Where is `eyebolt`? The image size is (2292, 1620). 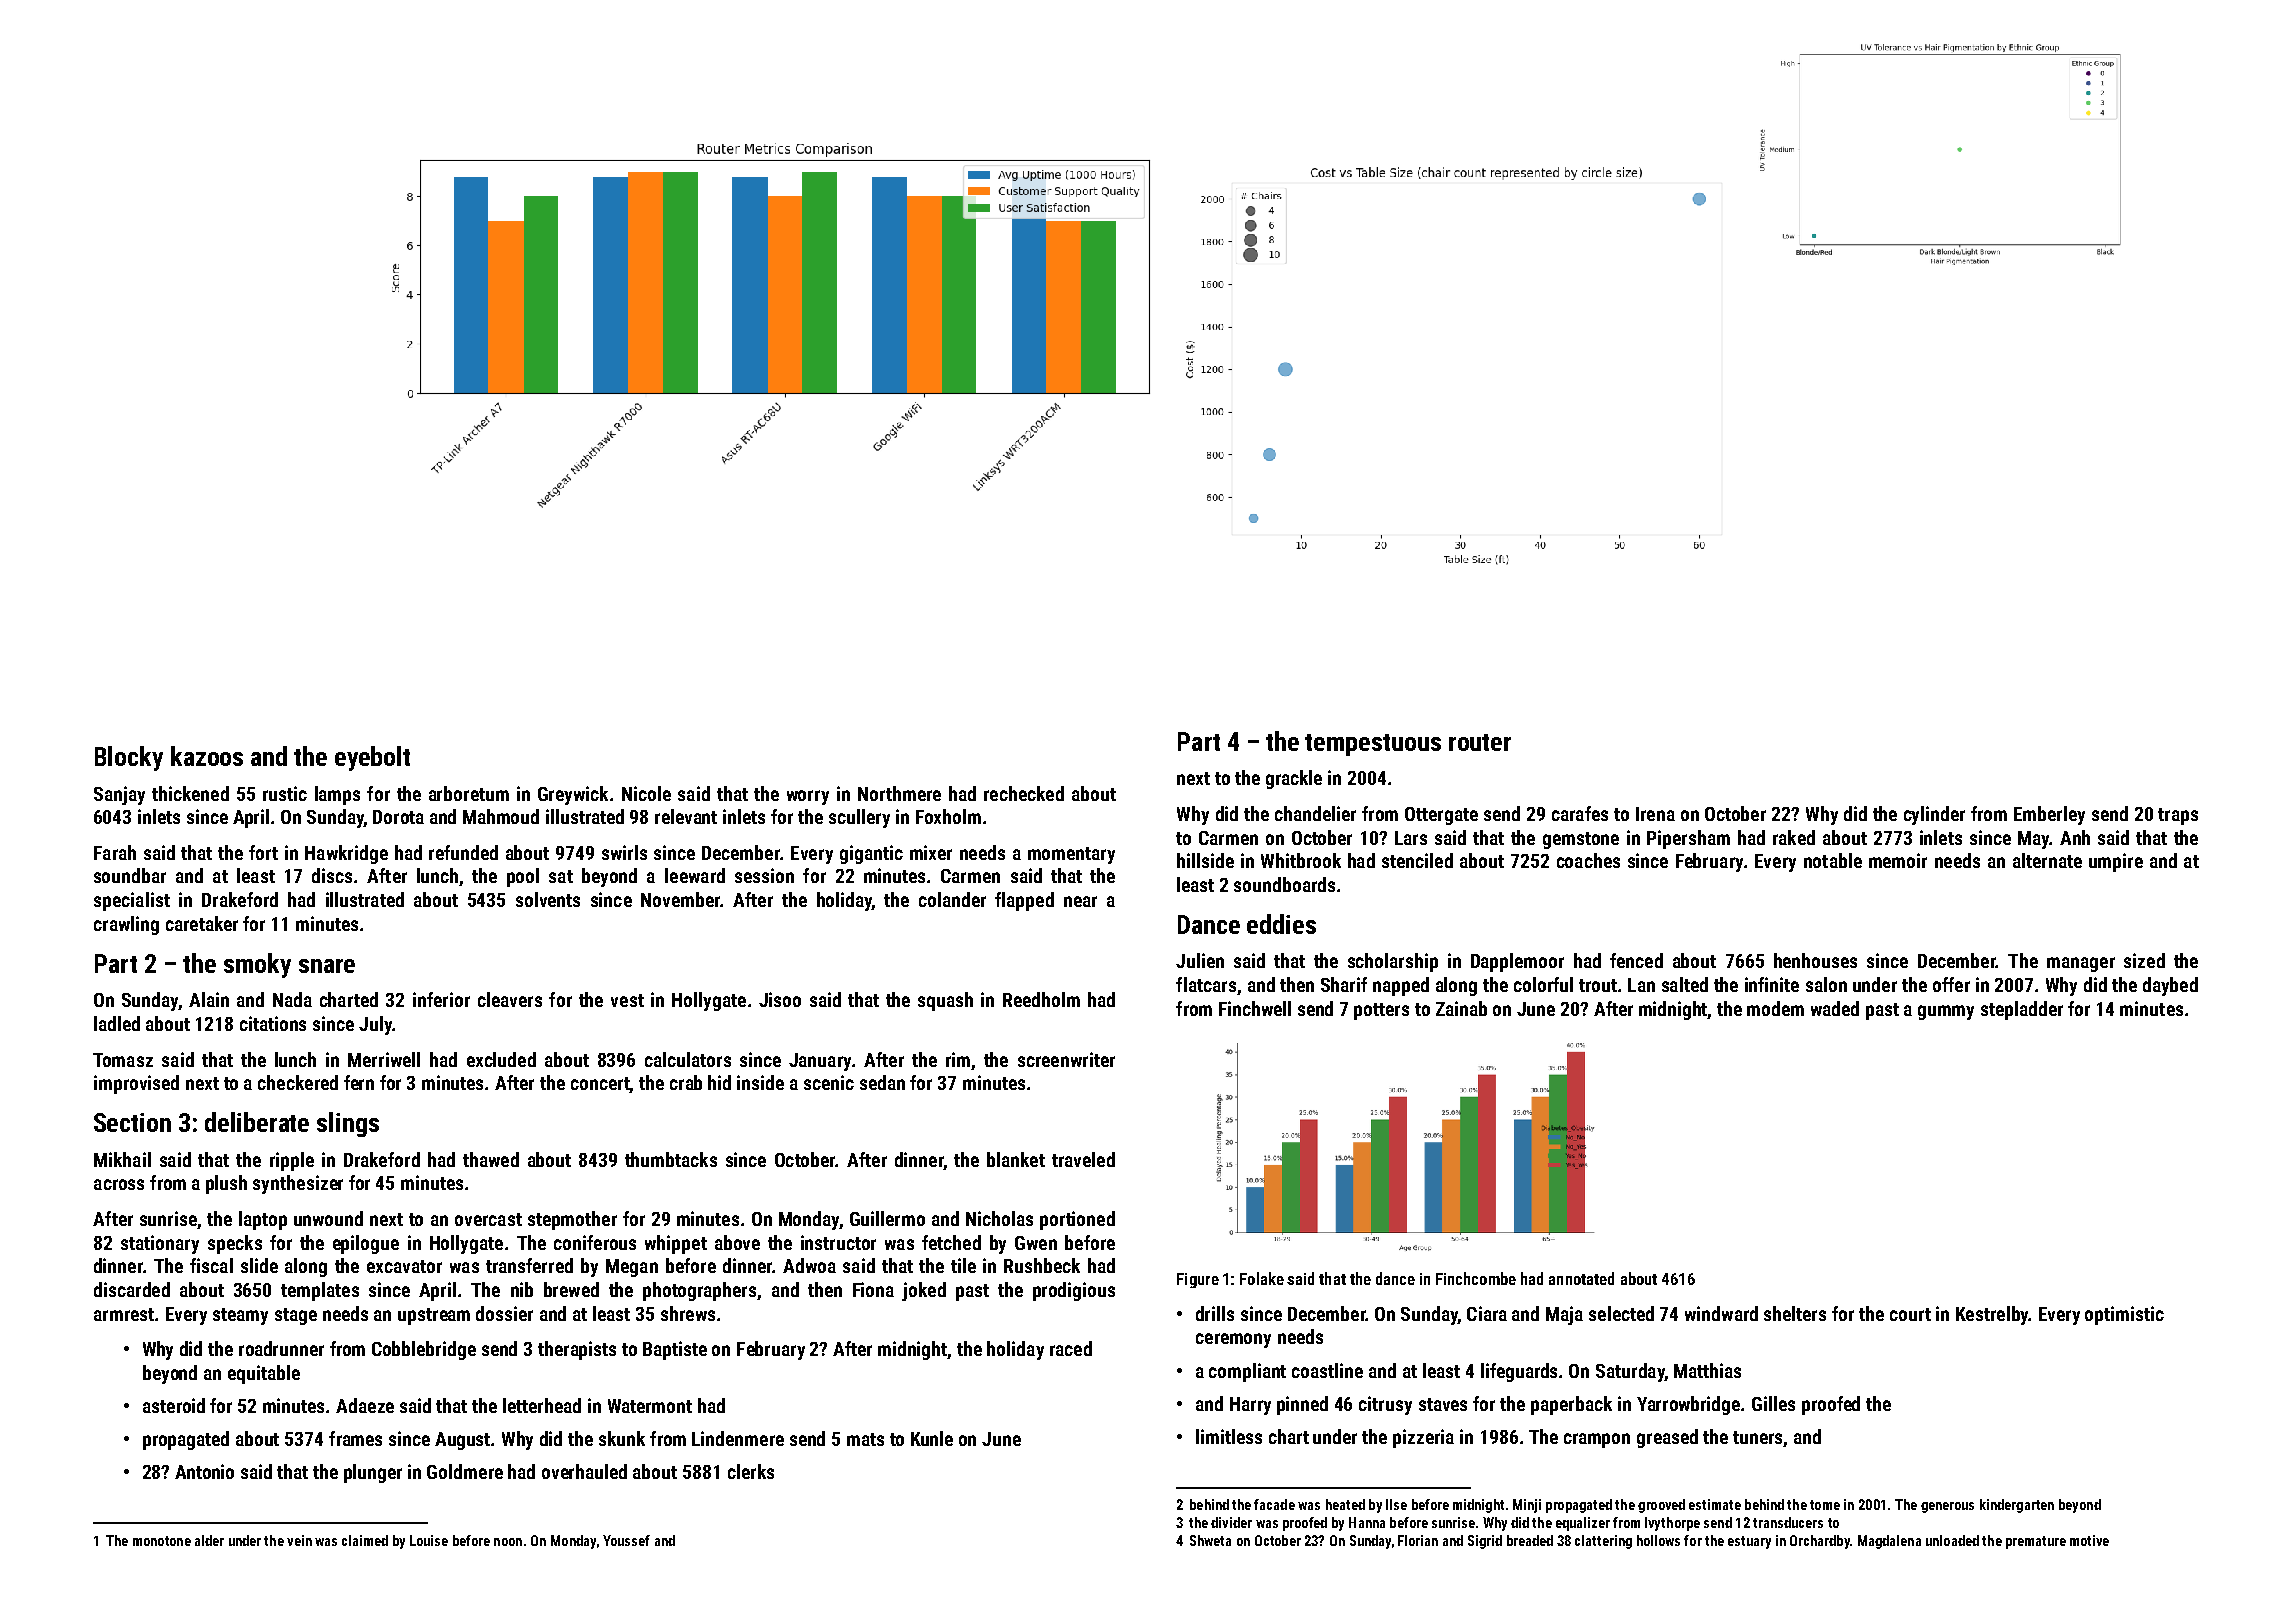 eyebolt is located at coordinates (372, 758).
